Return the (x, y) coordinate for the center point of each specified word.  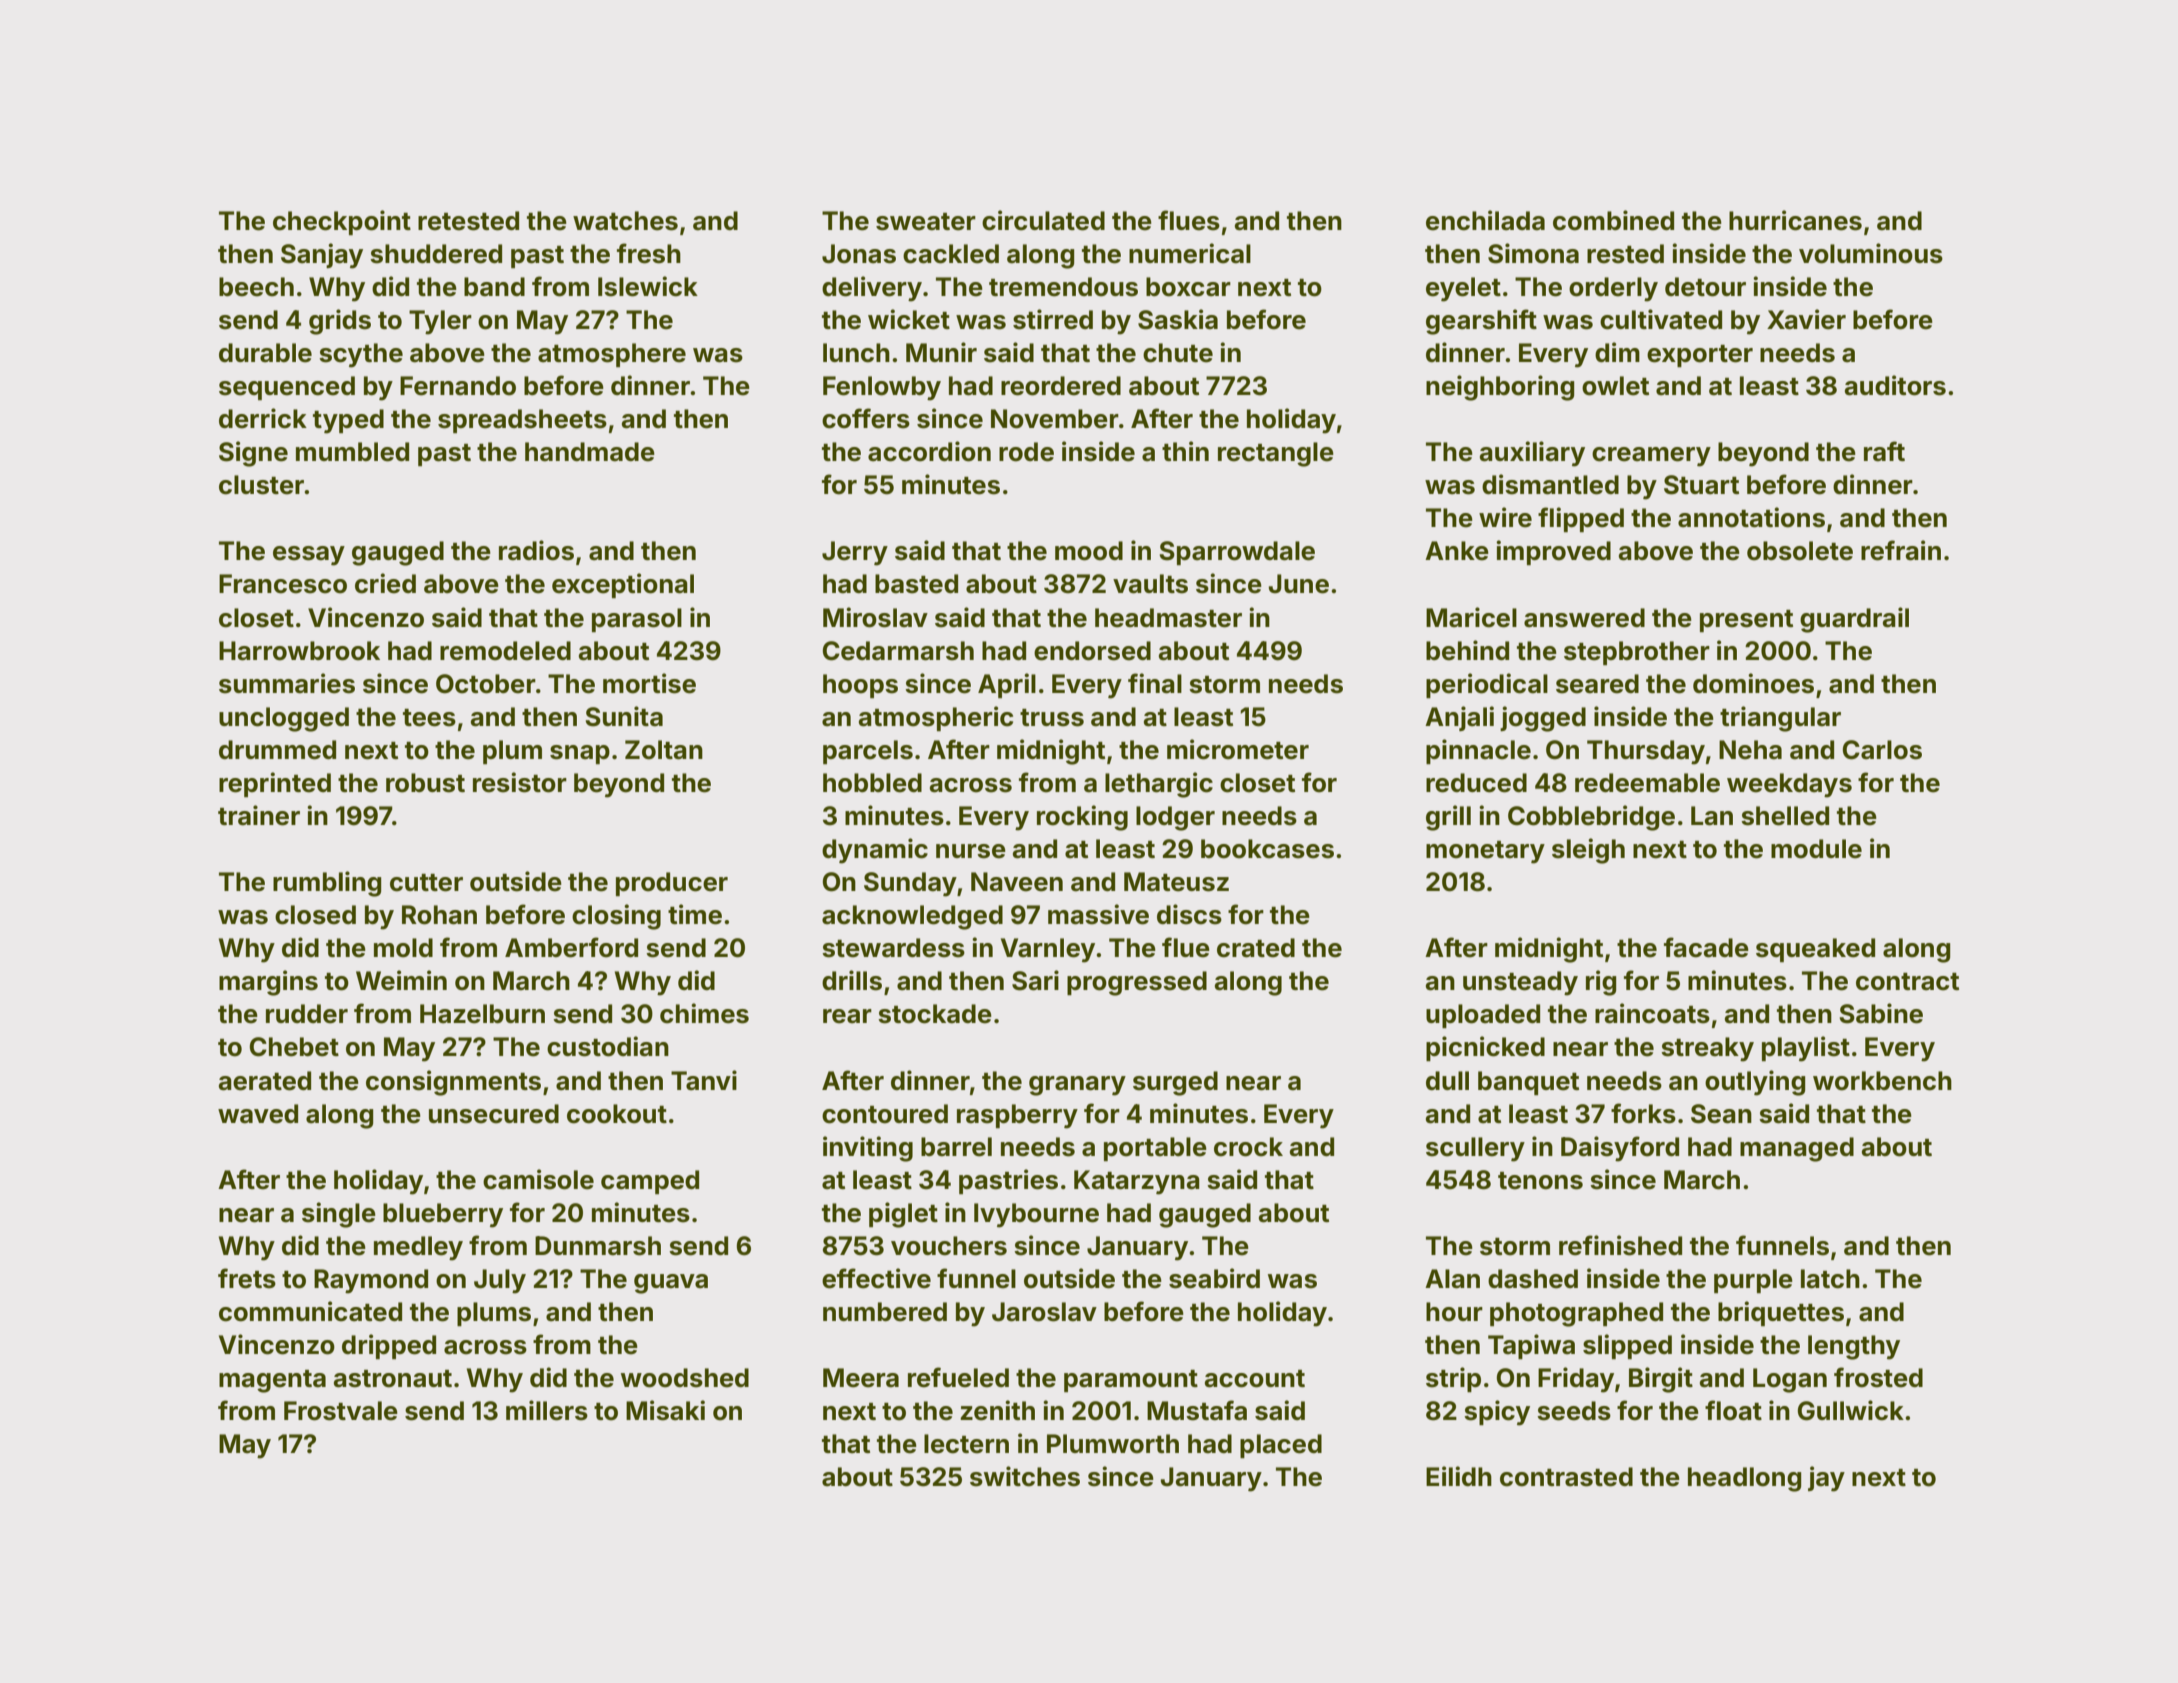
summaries (287, 683)
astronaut (393, 1379)
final (1155, 683)
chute (1178, 353)
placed (1281, 1446)
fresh (649, 253)
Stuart (1701, 485)
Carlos (1882, 750)
